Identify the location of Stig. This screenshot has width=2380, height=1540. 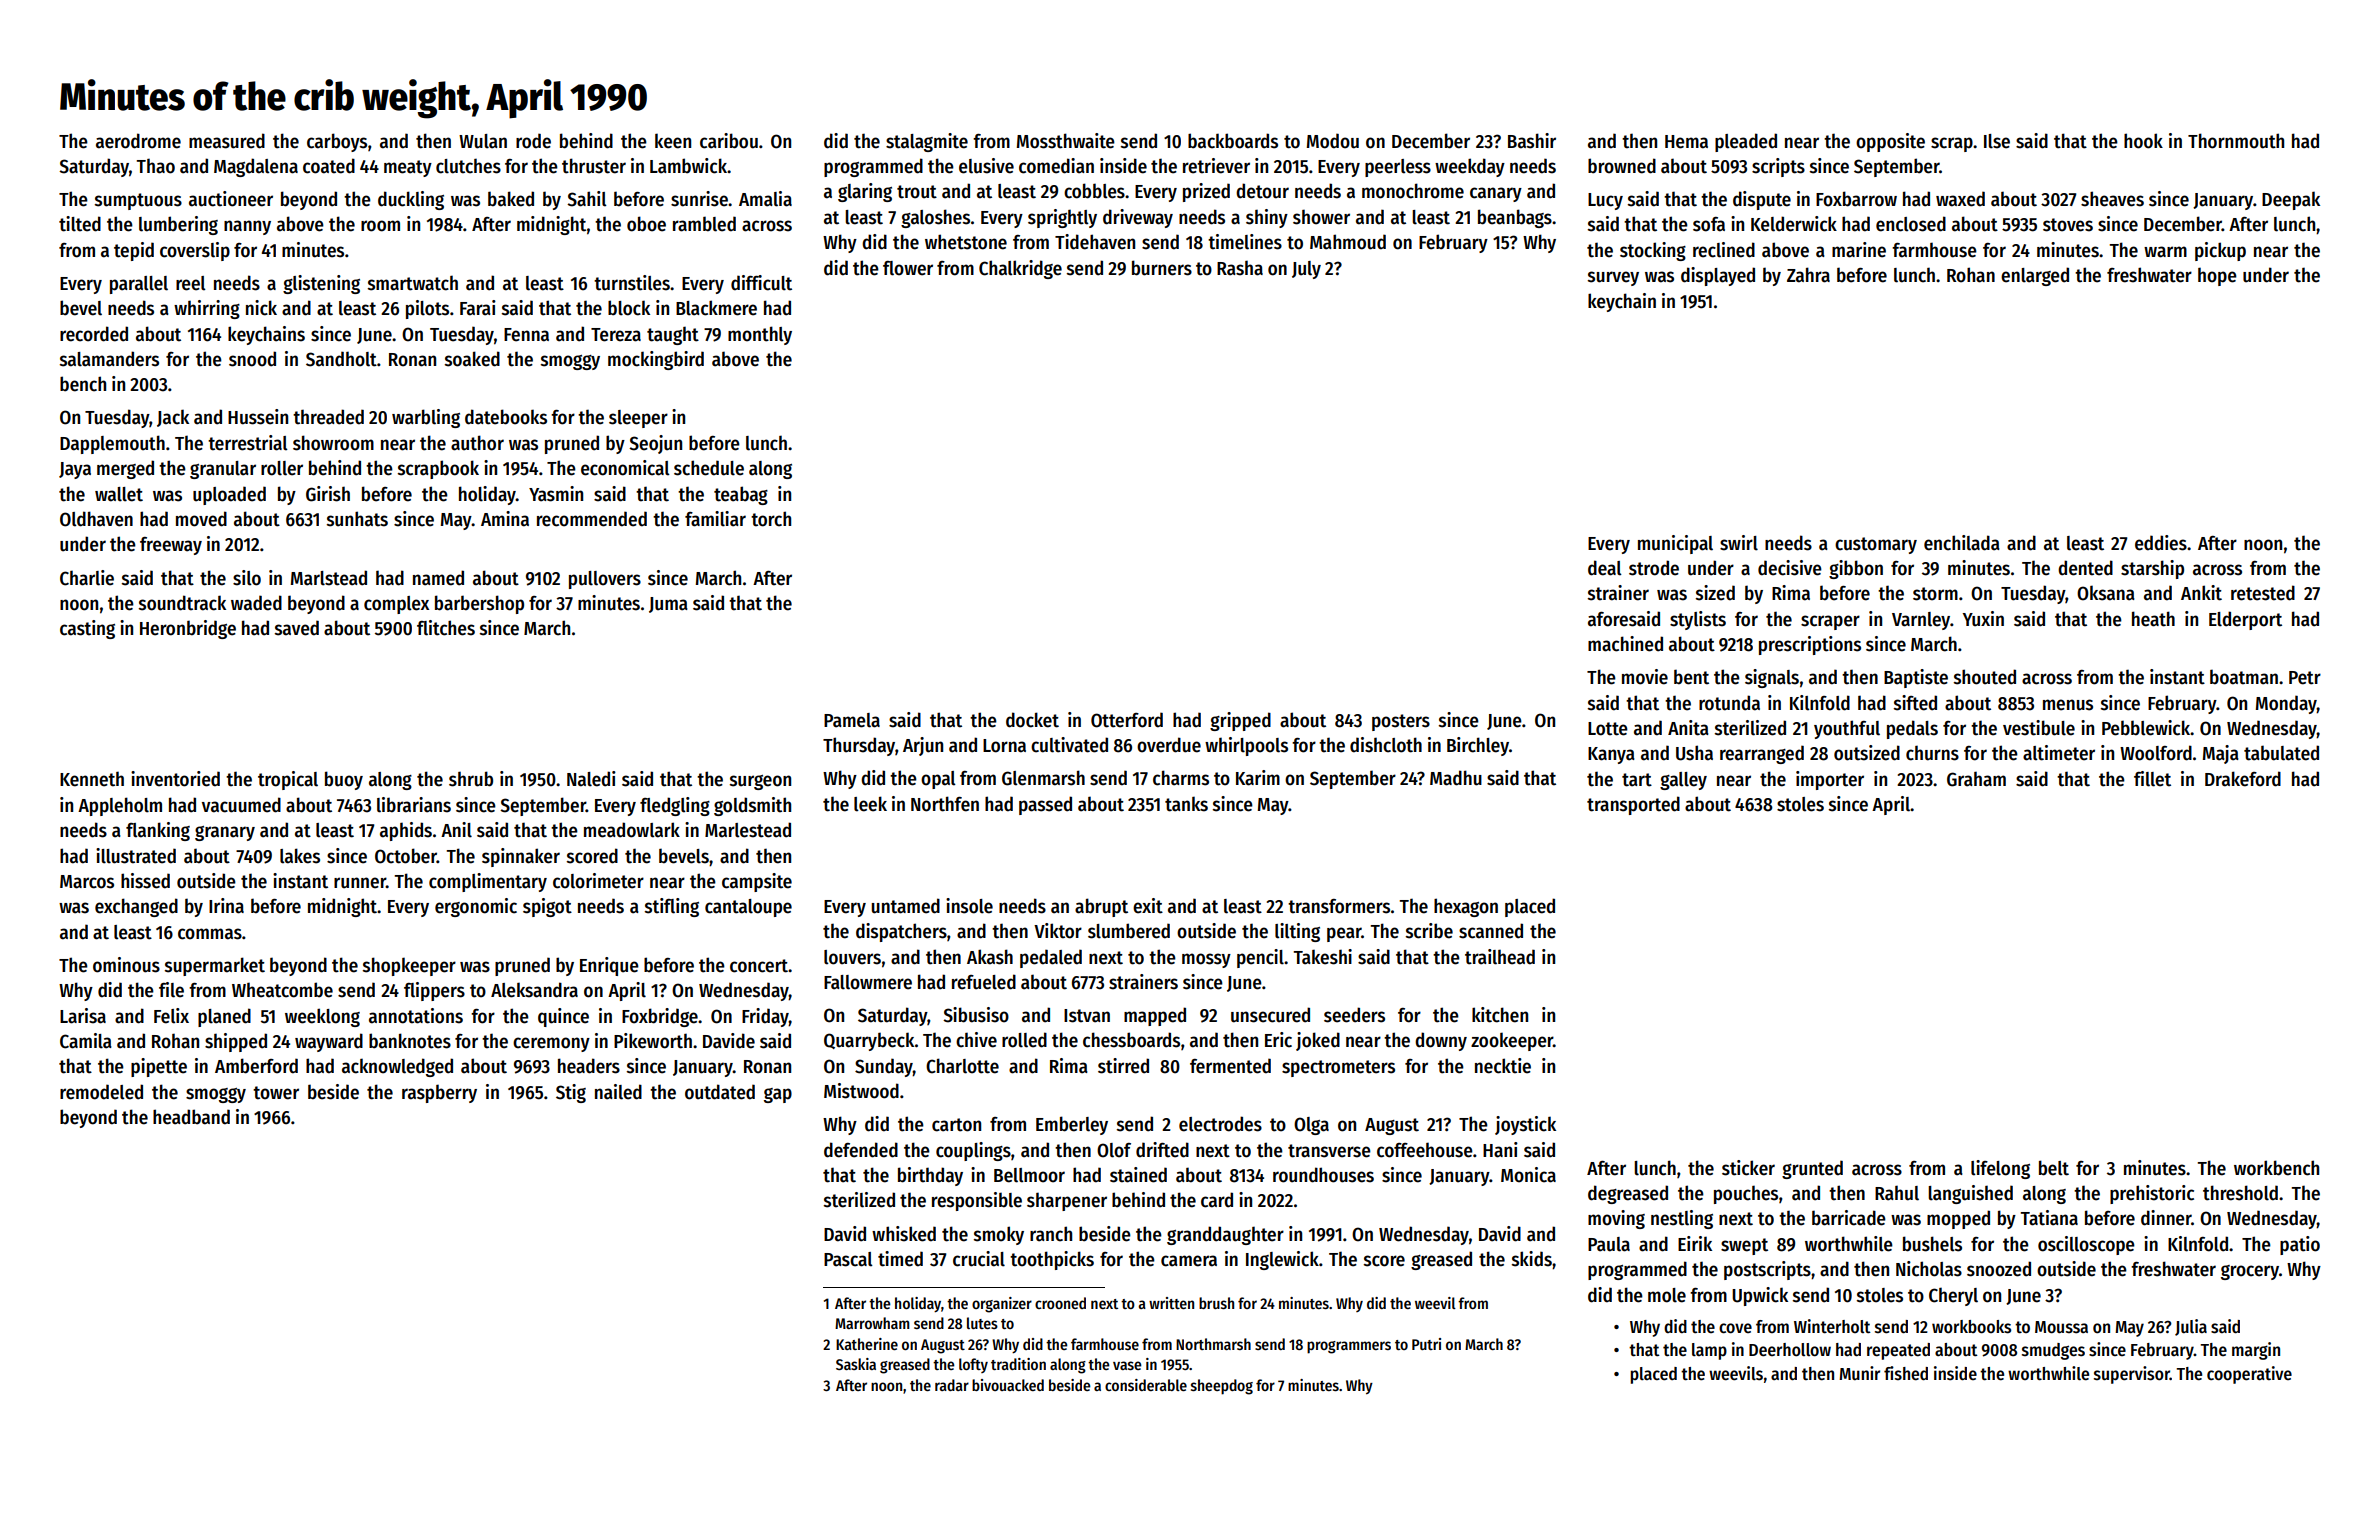
(571, 1093).
